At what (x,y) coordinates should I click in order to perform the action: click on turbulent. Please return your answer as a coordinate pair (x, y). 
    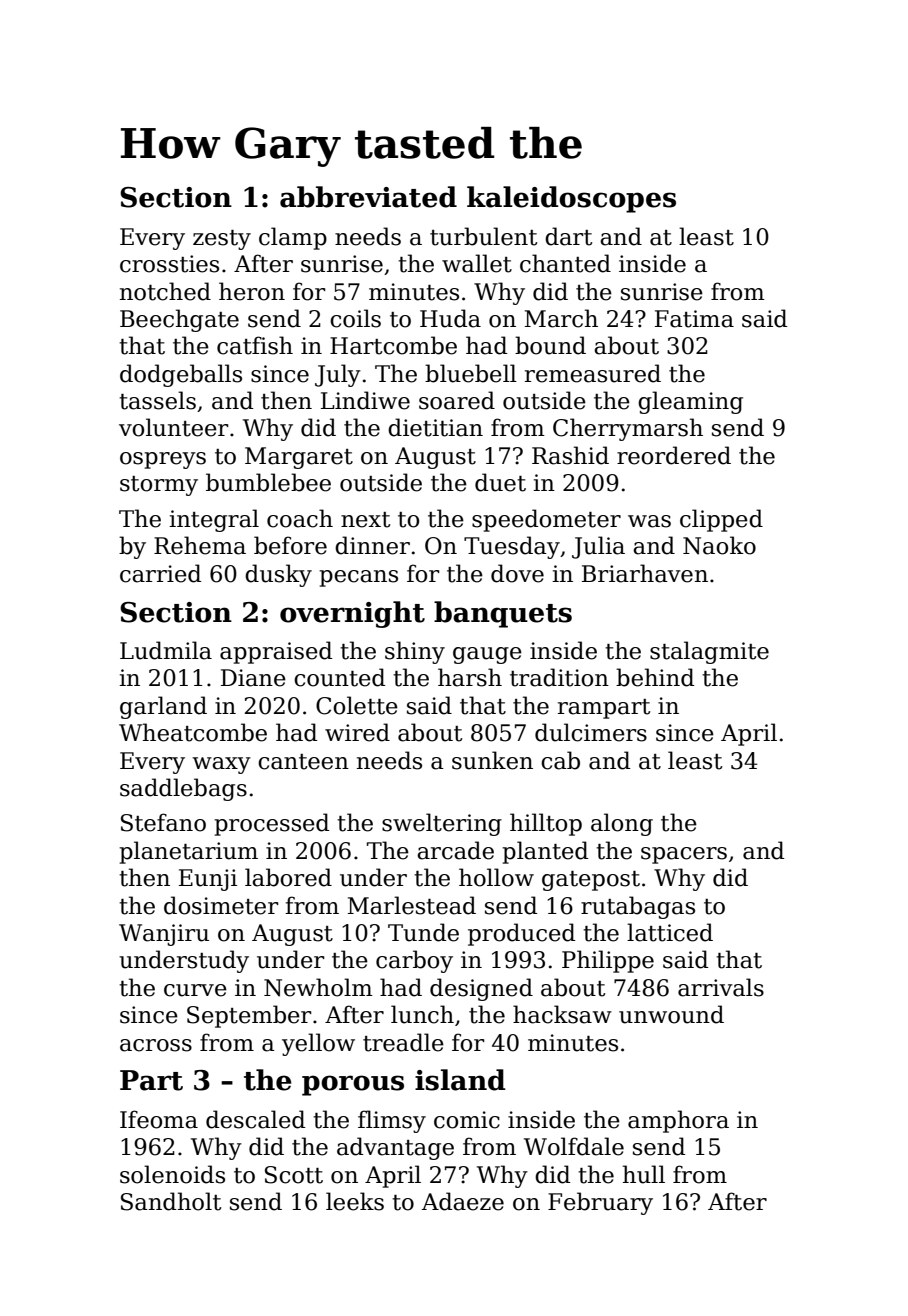
    Looking at the image, I should click on (483, 236).
